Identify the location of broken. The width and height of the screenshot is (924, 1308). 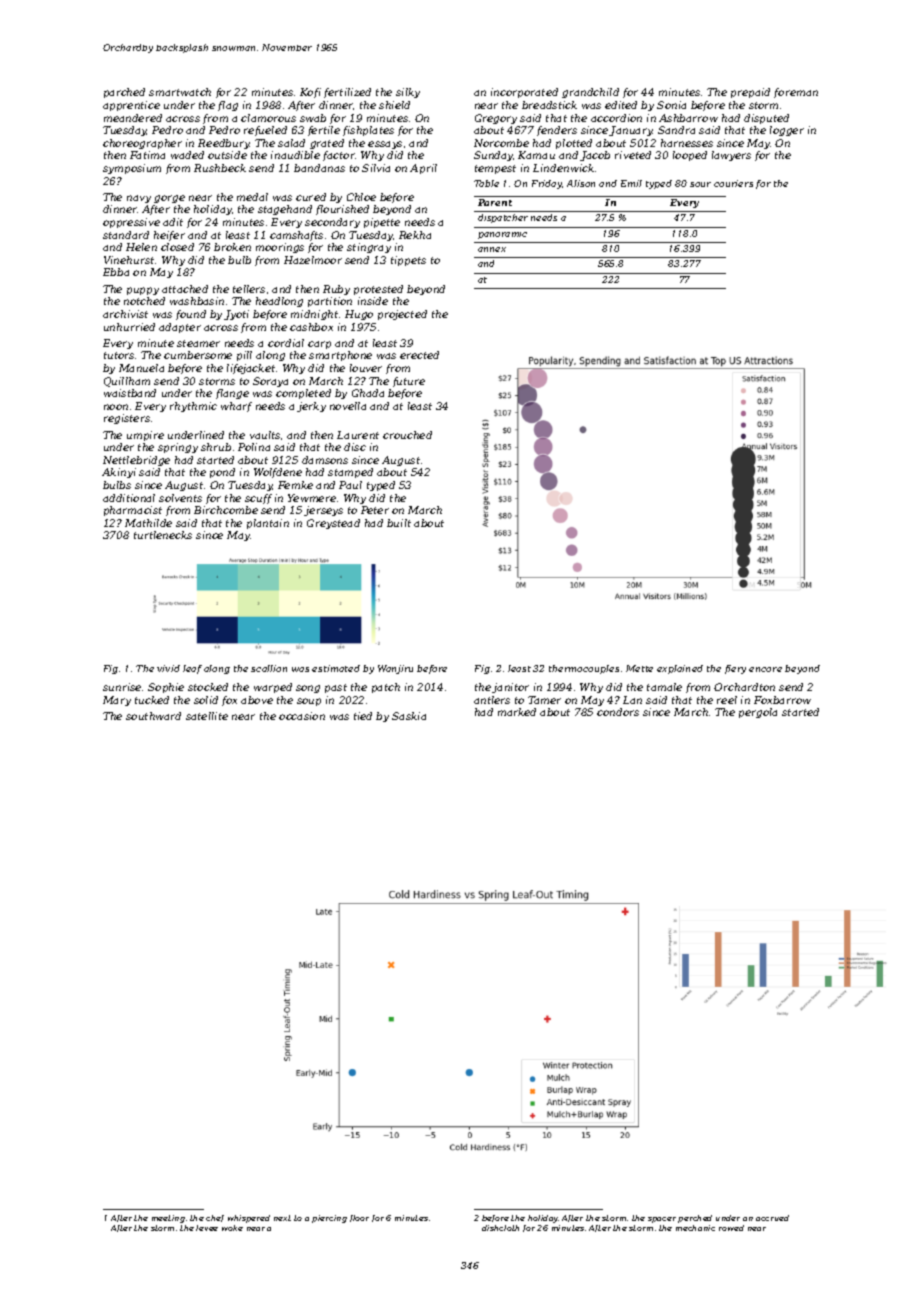
(232, 247).
